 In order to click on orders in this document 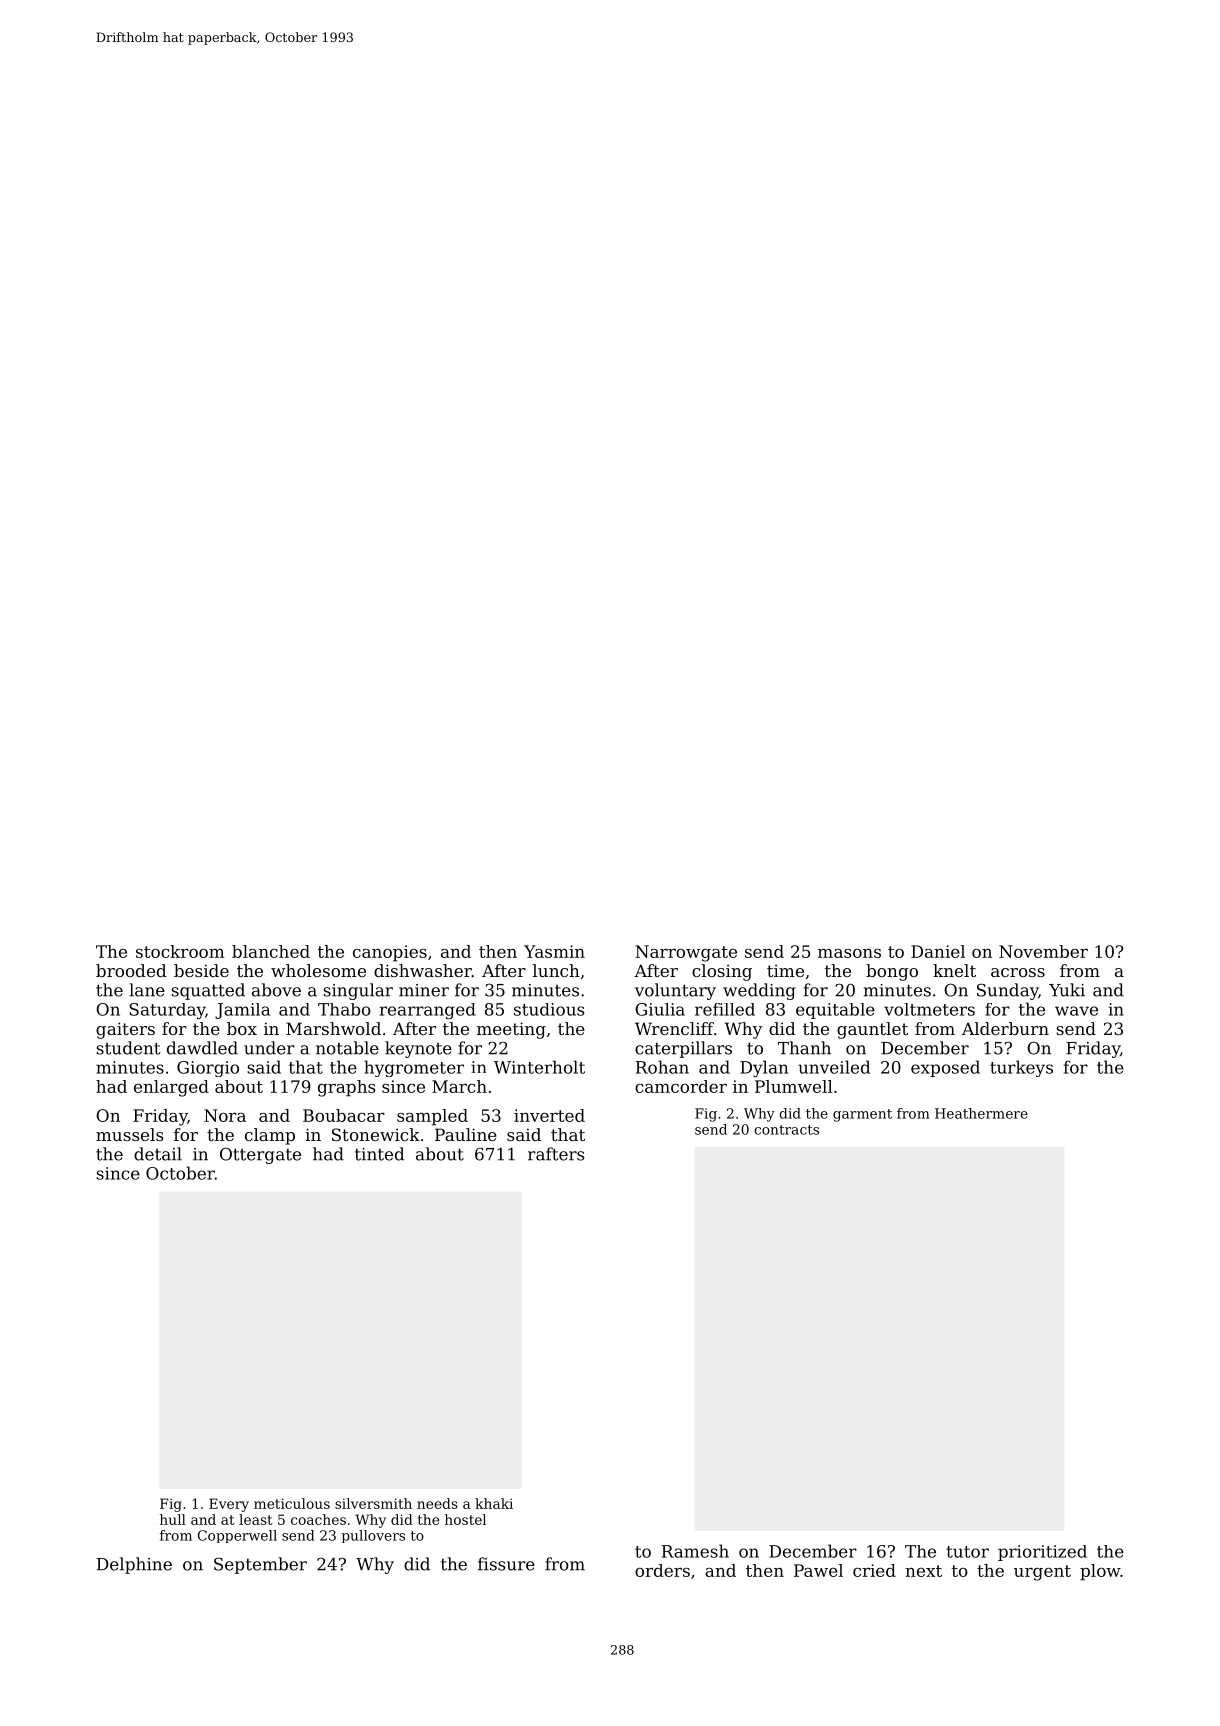, I will do `click(662, 1570)`.
